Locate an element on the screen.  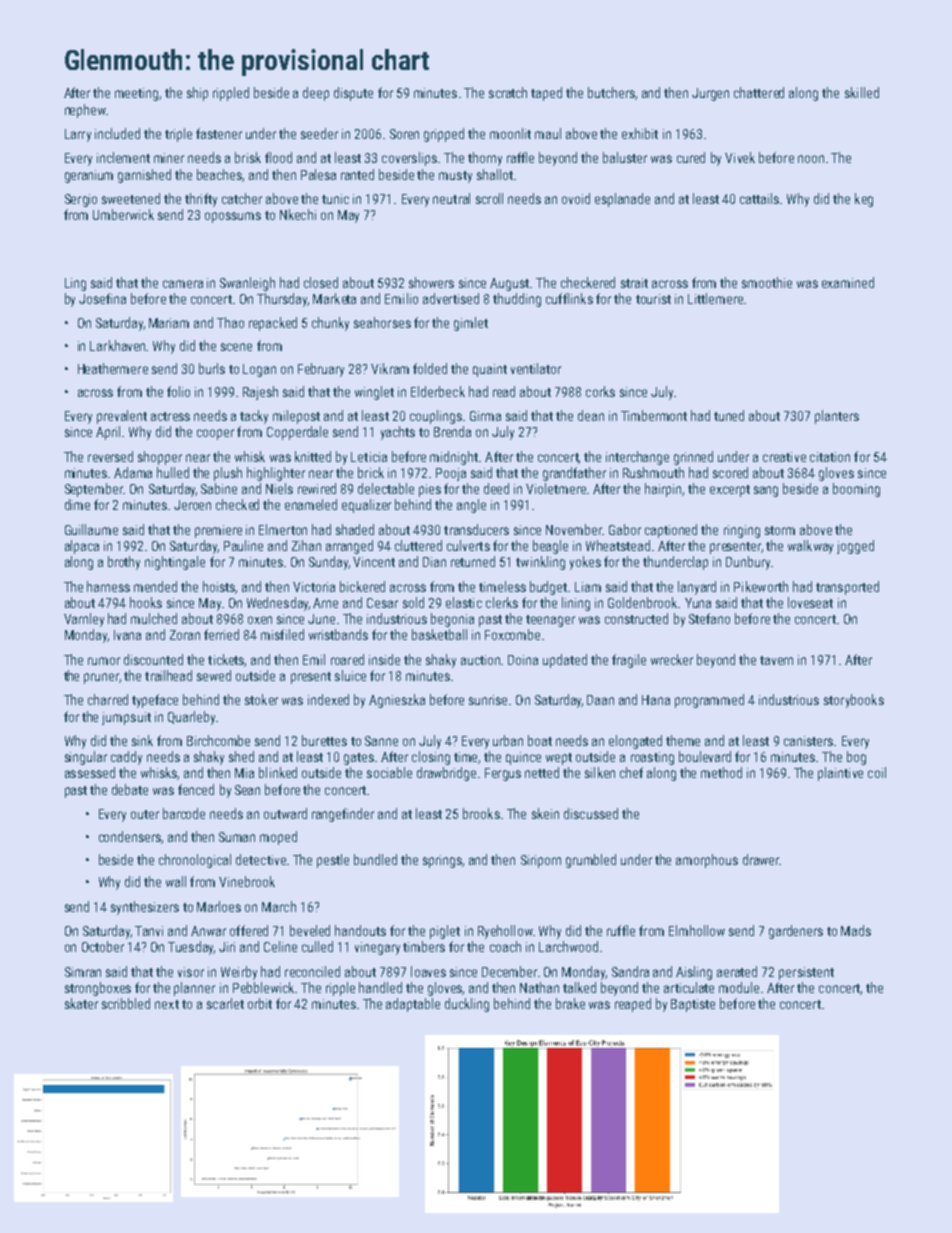
inclement is located at coordinates (123, 157).
